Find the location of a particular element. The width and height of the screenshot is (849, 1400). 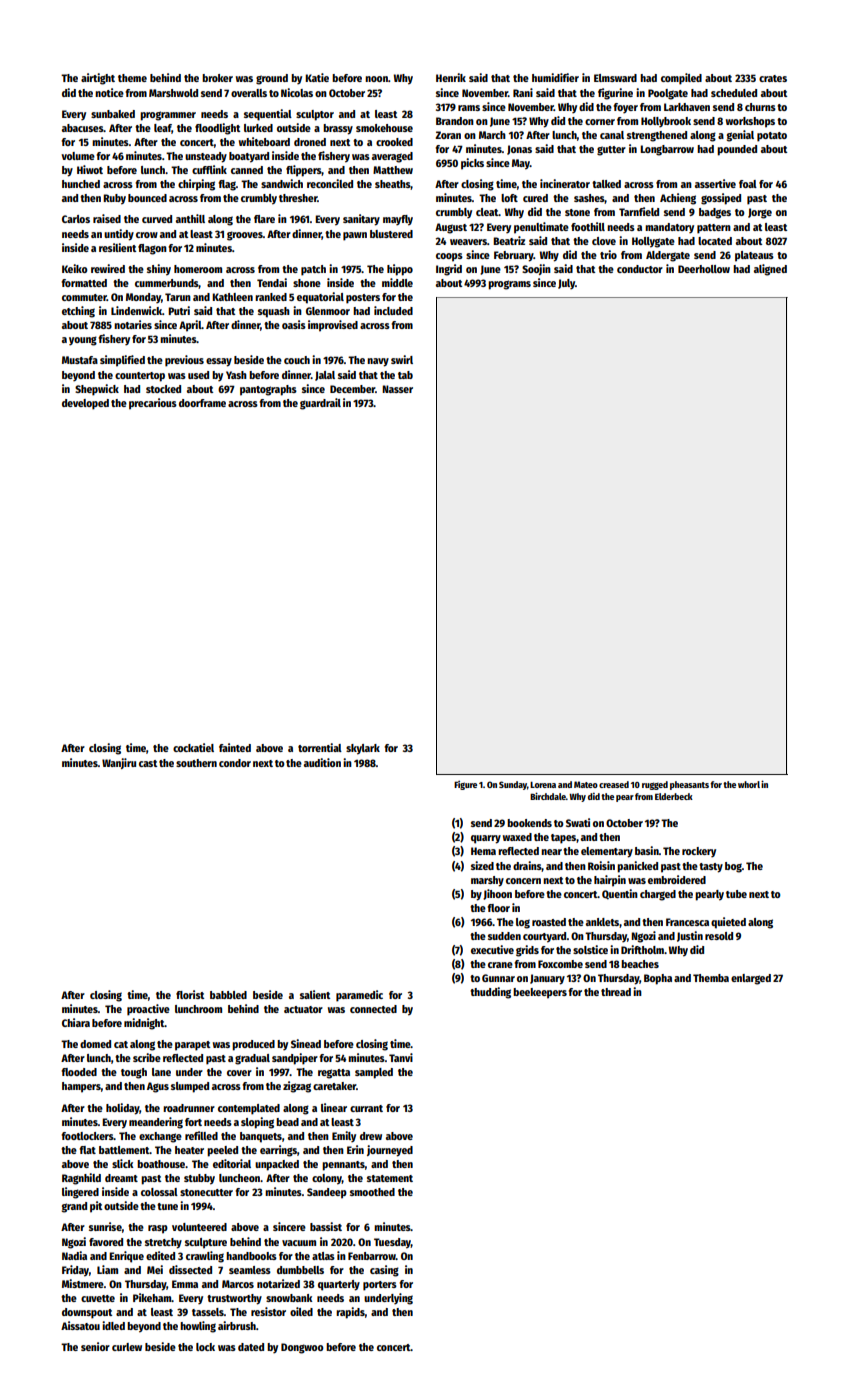

Bopha is located at coordinates (658, 979).
